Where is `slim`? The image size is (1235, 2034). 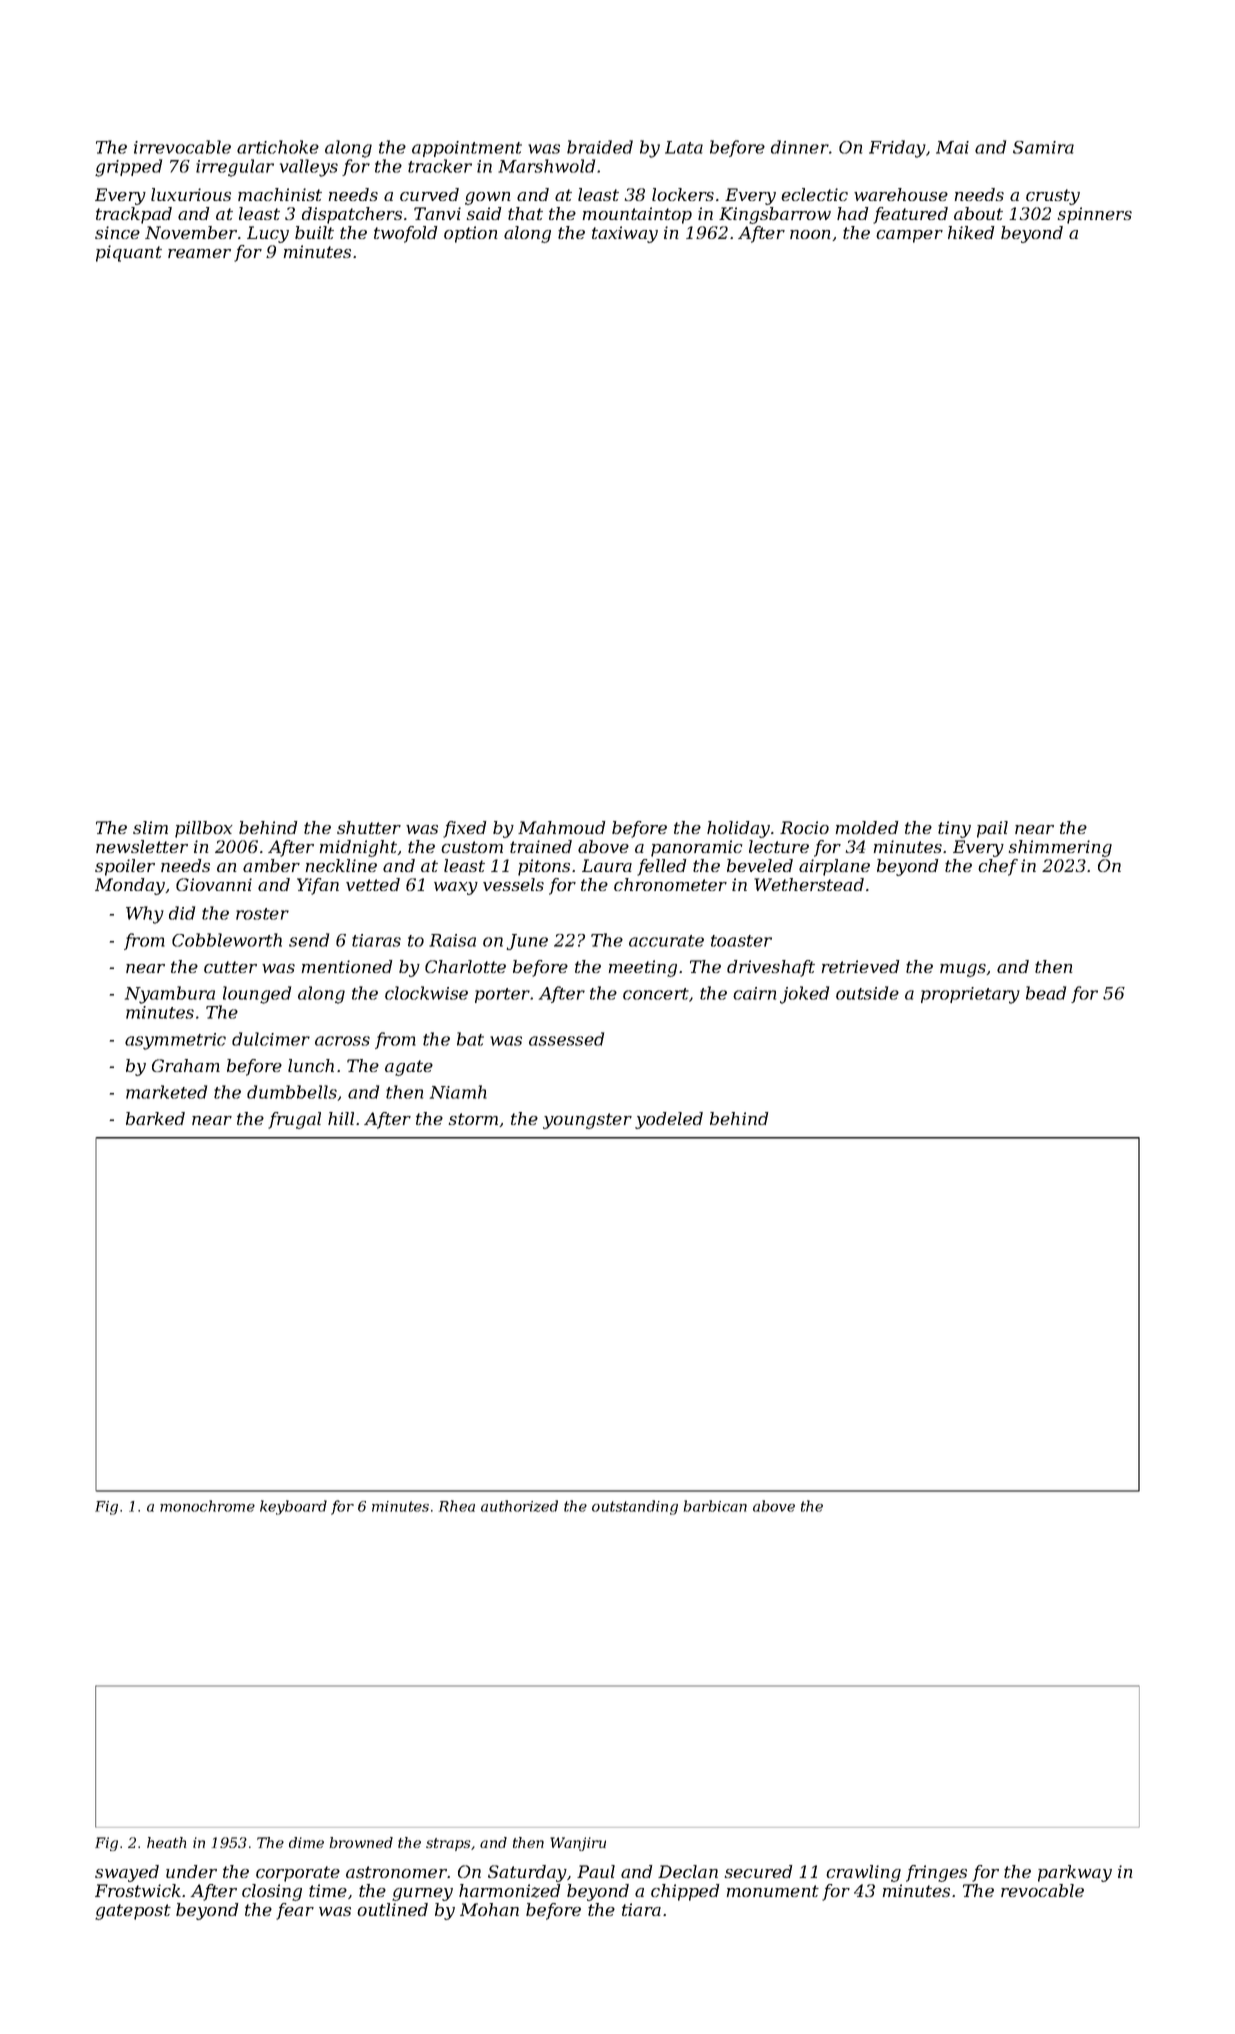
slim is located at coordinates (150, 827).
